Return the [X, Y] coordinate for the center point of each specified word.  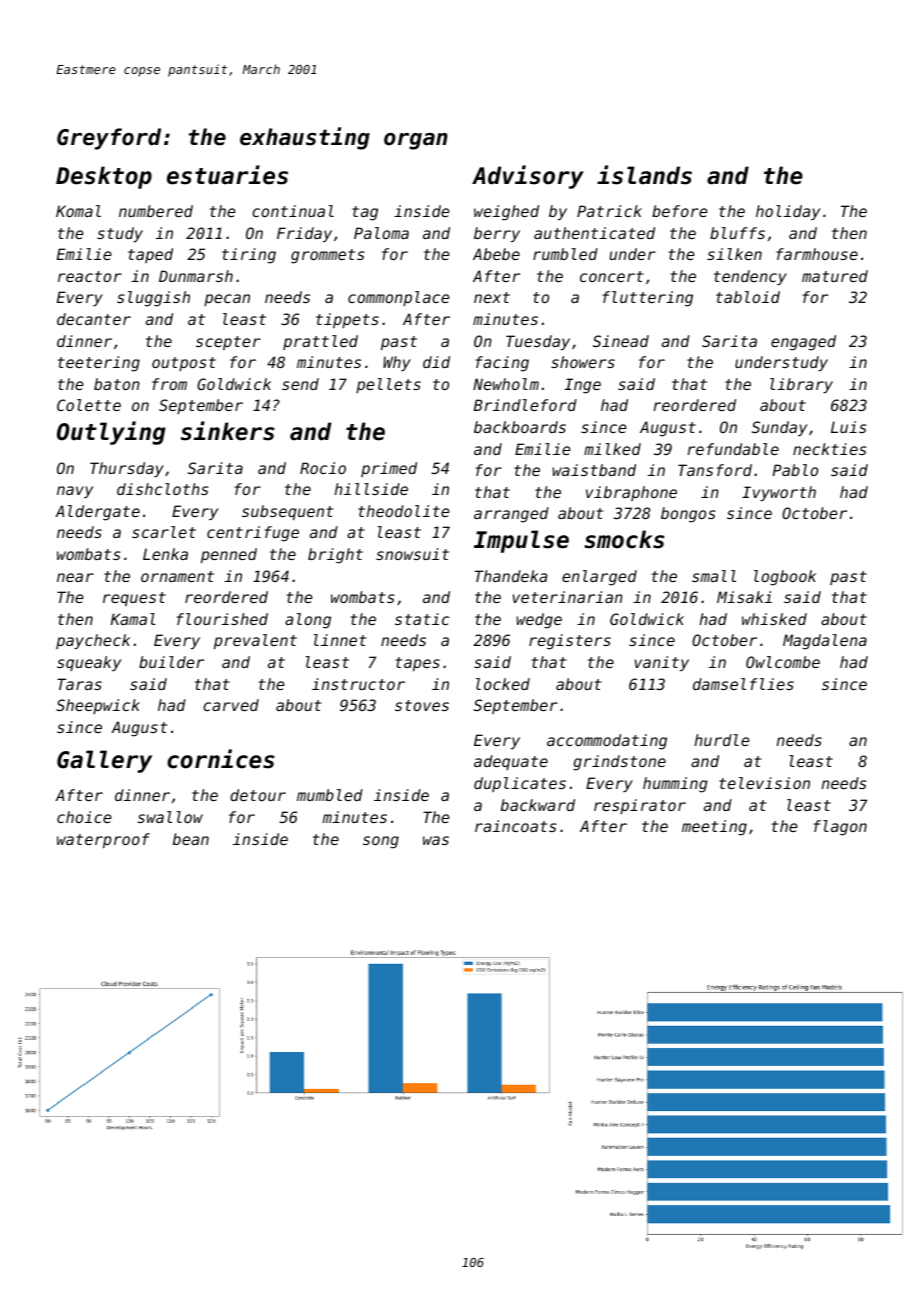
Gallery [104, 761]
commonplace [399, 298]
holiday [788, 212]
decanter [94, 319]
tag [365, 213]
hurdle [722, 740]
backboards [520, 427]
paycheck [93, 641]
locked [503, 684]
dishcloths [163, 489]
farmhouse [817, 254]
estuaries [227, 175]
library [801, 385]
